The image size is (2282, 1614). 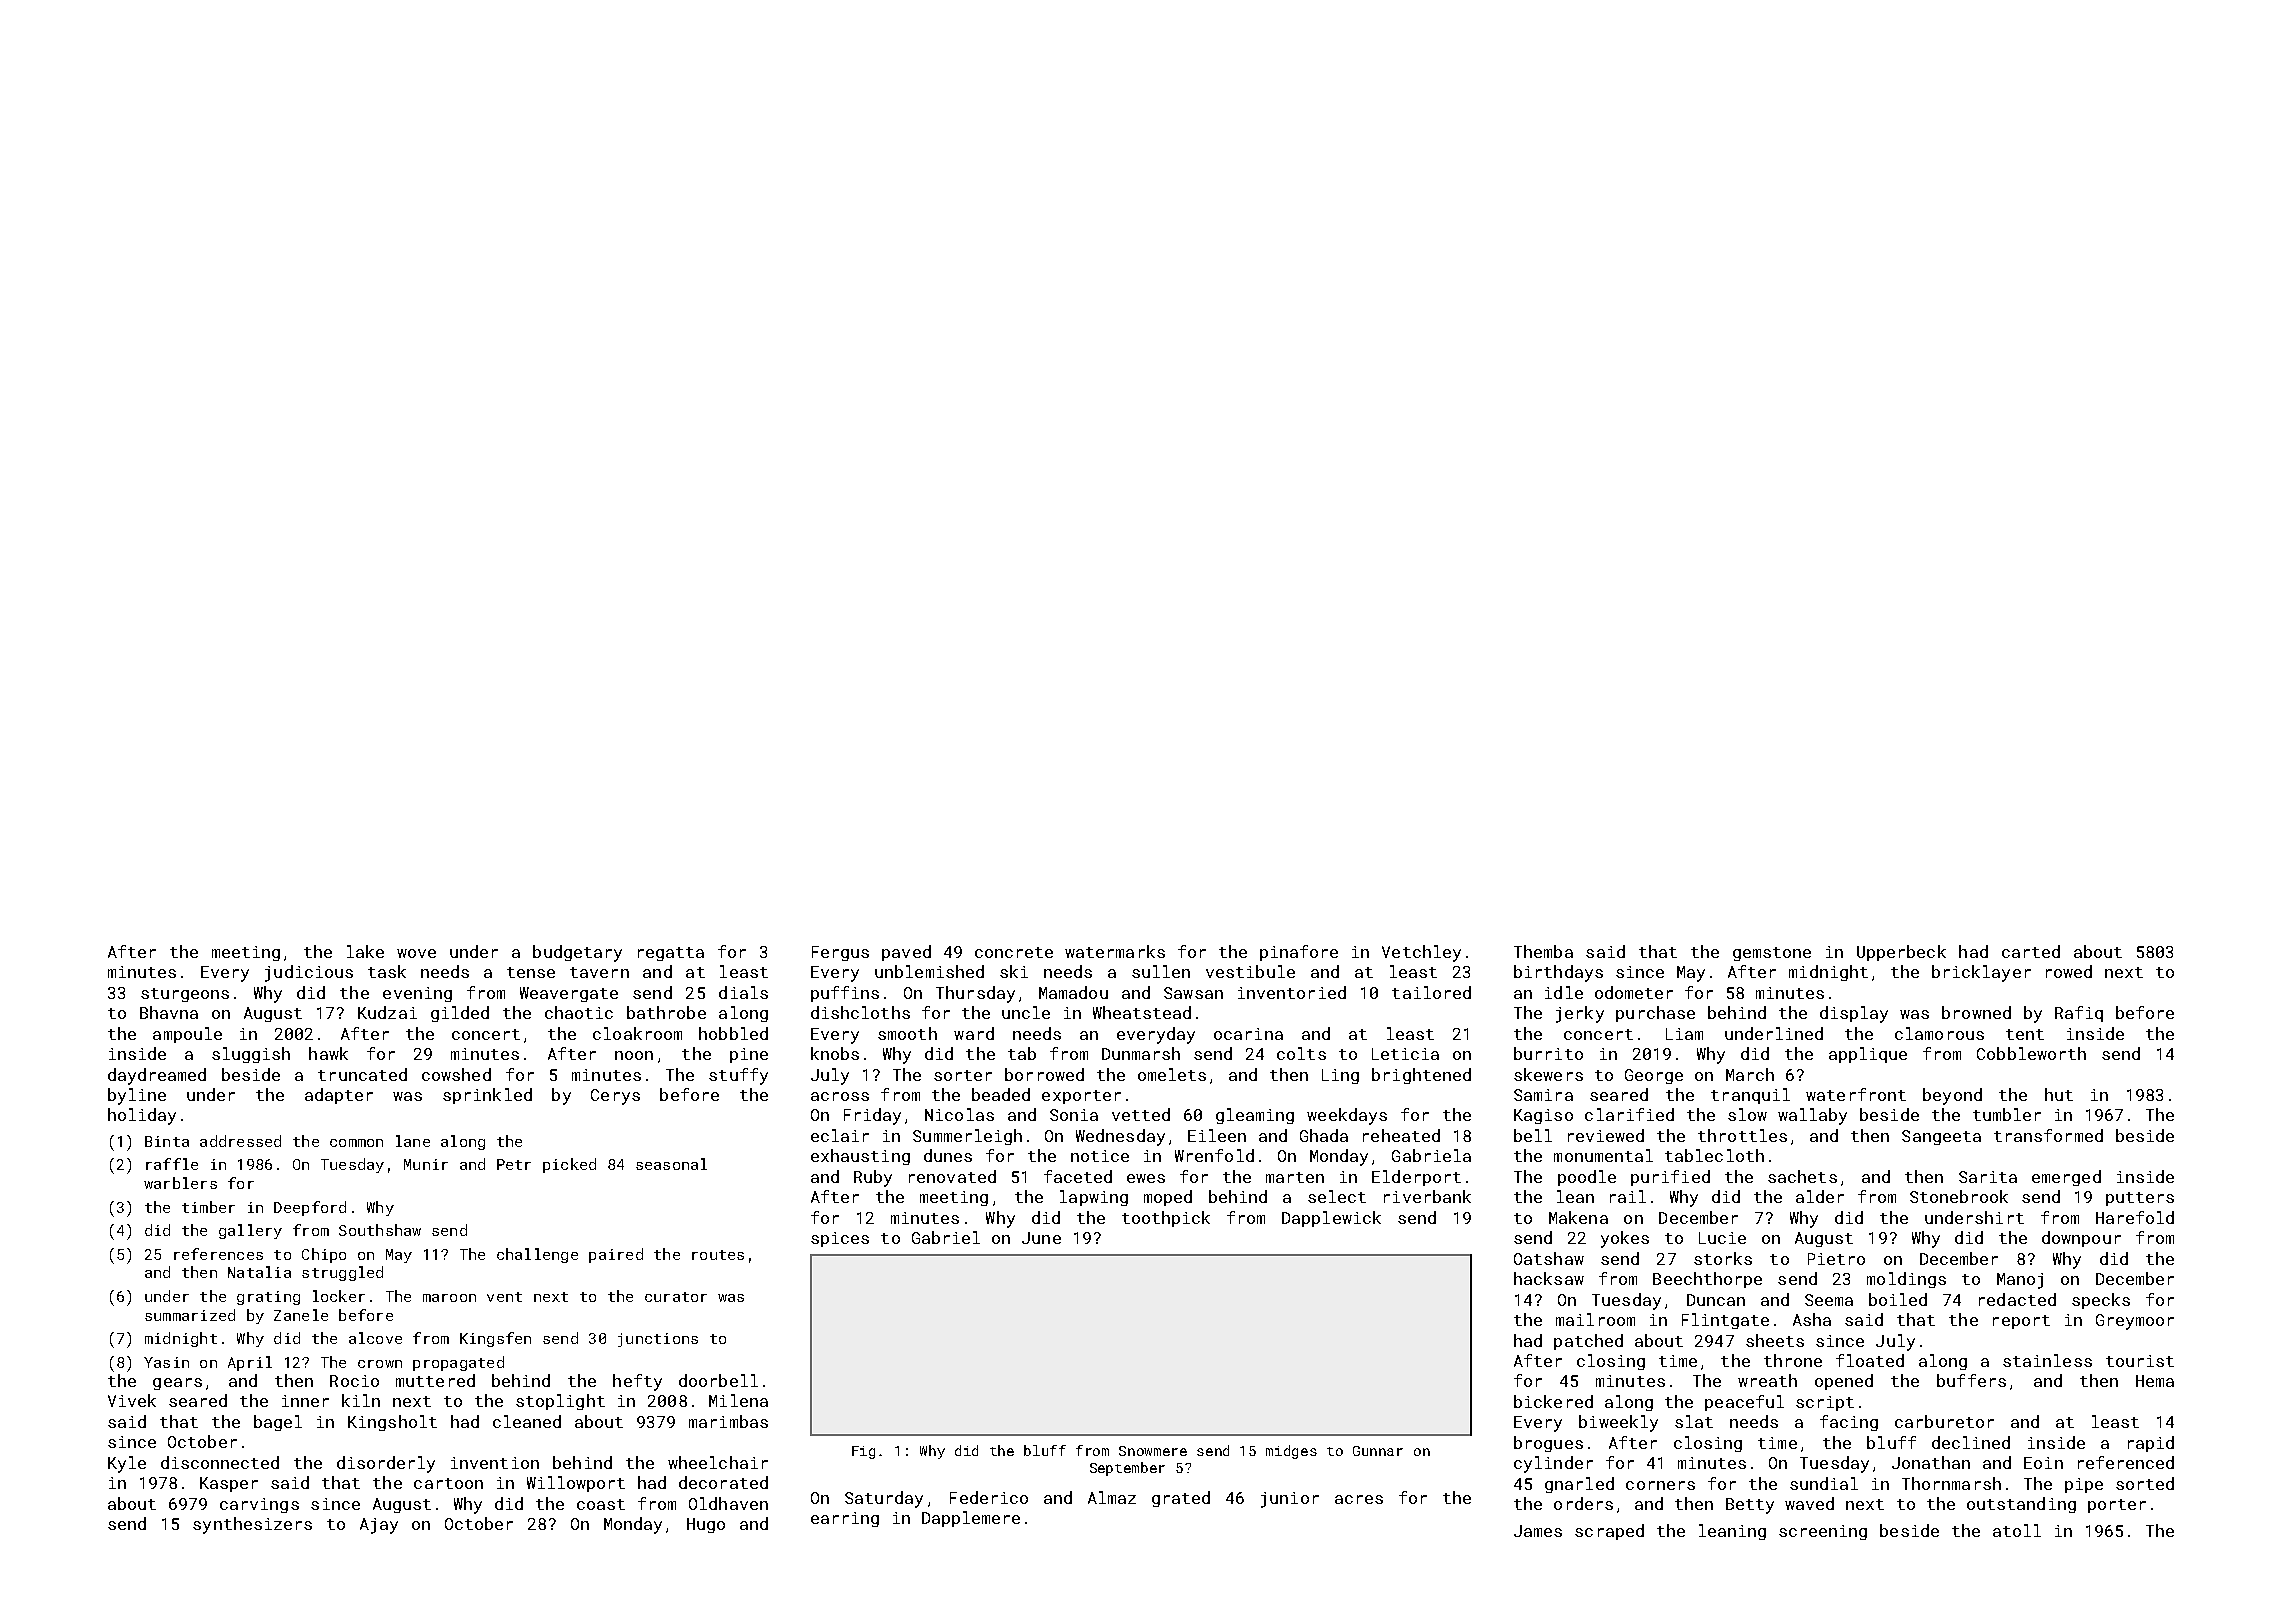 What do you see at coordinates (1112, 1497) in the screenshot?
I see `Almaz` at bounding box center [1112, 1497].
